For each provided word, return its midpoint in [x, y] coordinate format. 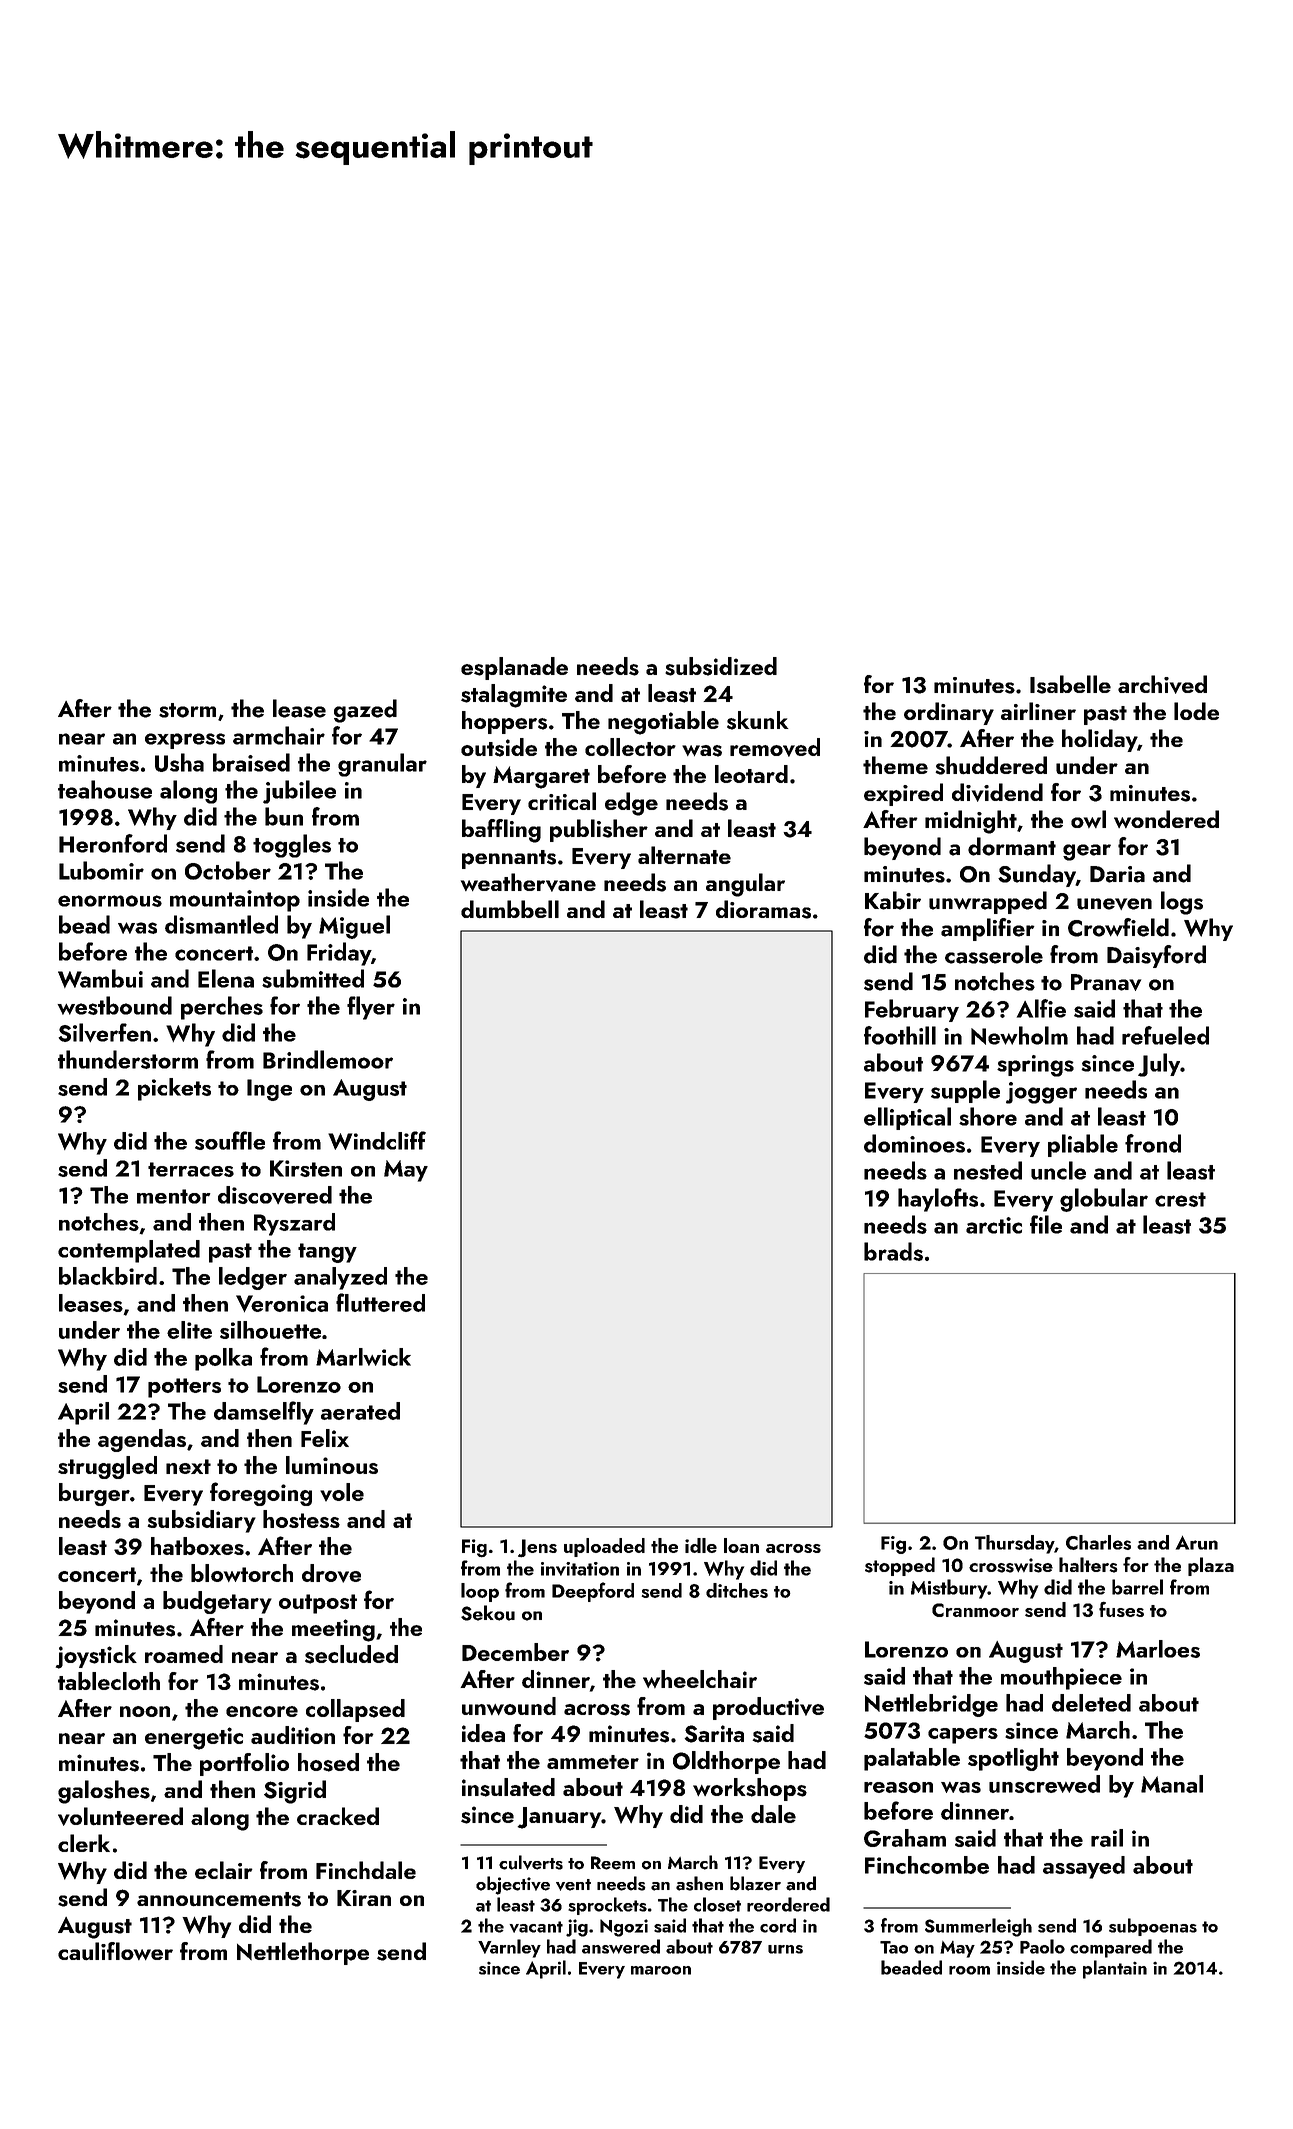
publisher [599, 830]
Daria [1117, 874]
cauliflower [115, 1951]
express [185, 741]
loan [741, 1545]
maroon [661, 1970]
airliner [1038, 711]
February [912, 1010]
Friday [339, 954]
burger [94, 1494]
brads [893, 1251]
